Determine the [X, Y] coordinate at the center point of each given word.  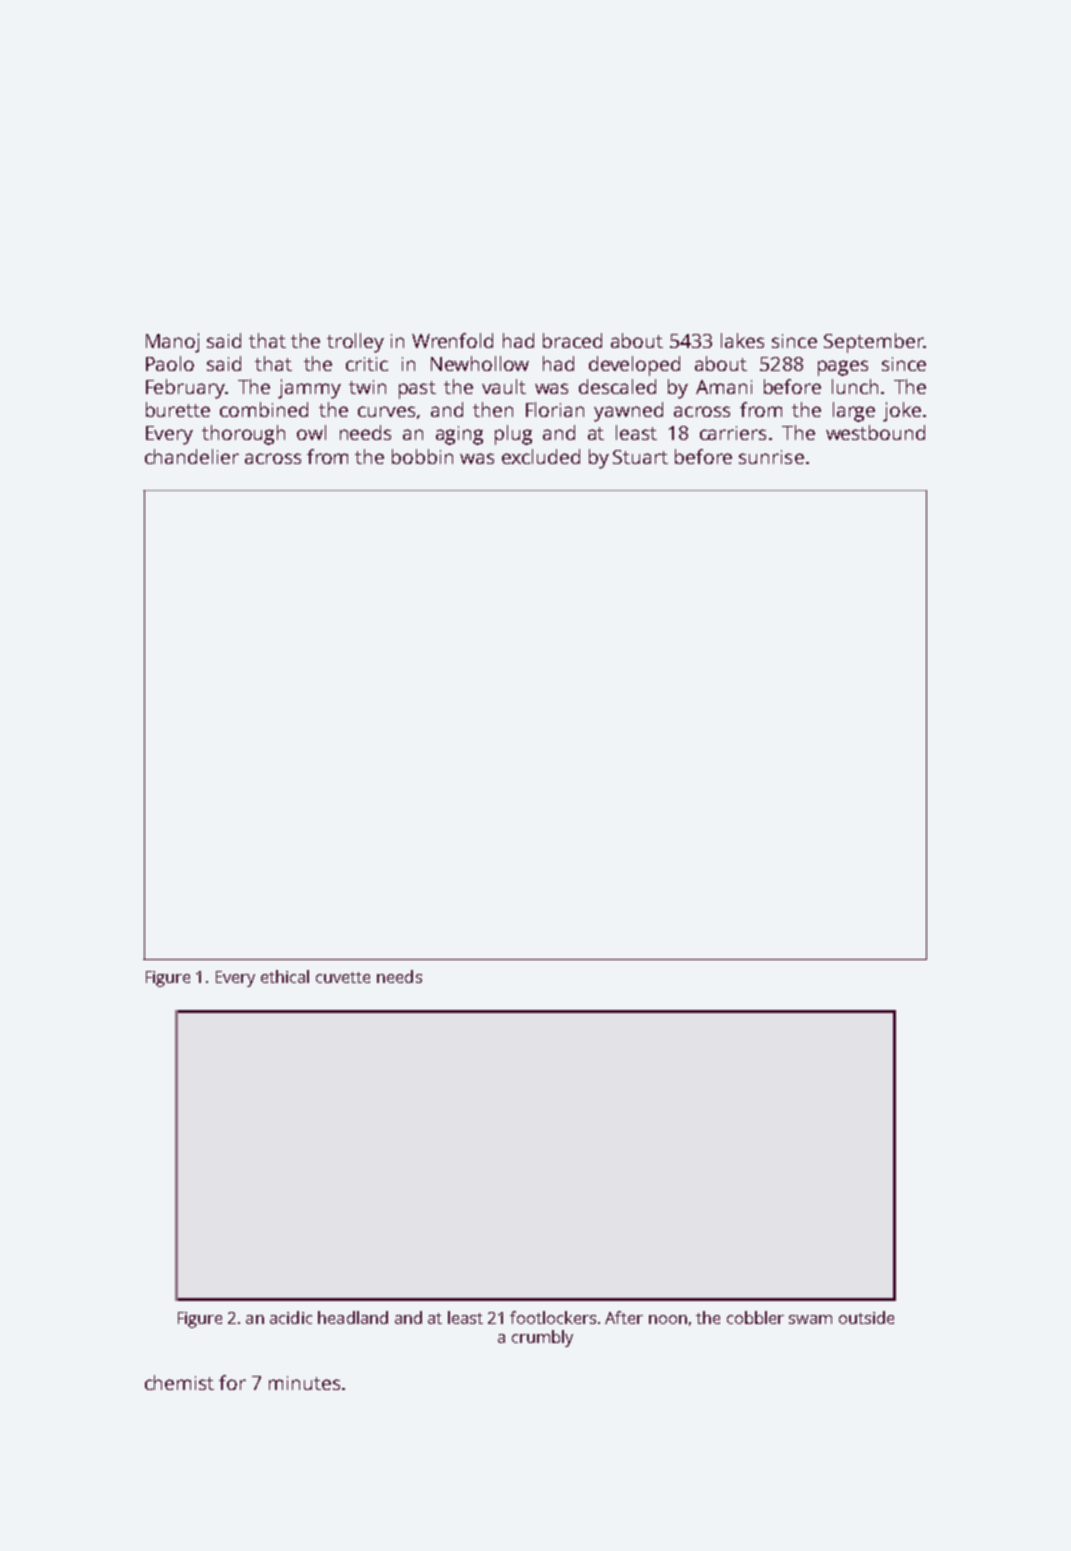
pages [843, 368]
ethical [285, 976]
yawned [628, 412]
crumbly [542, 1338]
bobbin [422, 456]
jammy [309, 389]
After [624, 1317]
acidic [291, 1317]
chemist [179, 1382]
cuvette [343, 977]
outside [866, 1317]
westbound [875, 432]
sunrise [771, 457]
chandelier [192, 456]
